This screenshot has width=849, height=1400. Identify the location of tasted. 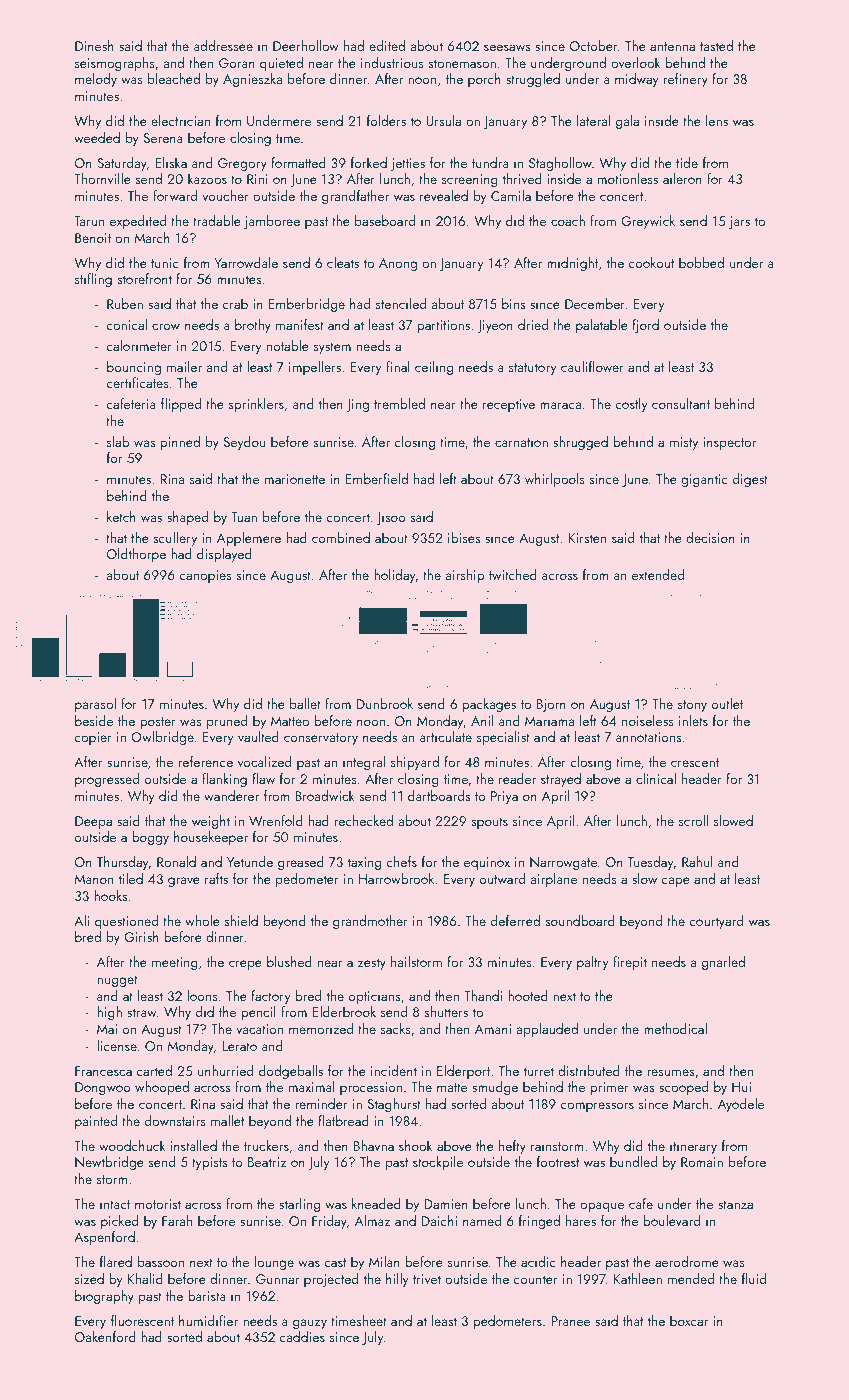
(716, 45).
